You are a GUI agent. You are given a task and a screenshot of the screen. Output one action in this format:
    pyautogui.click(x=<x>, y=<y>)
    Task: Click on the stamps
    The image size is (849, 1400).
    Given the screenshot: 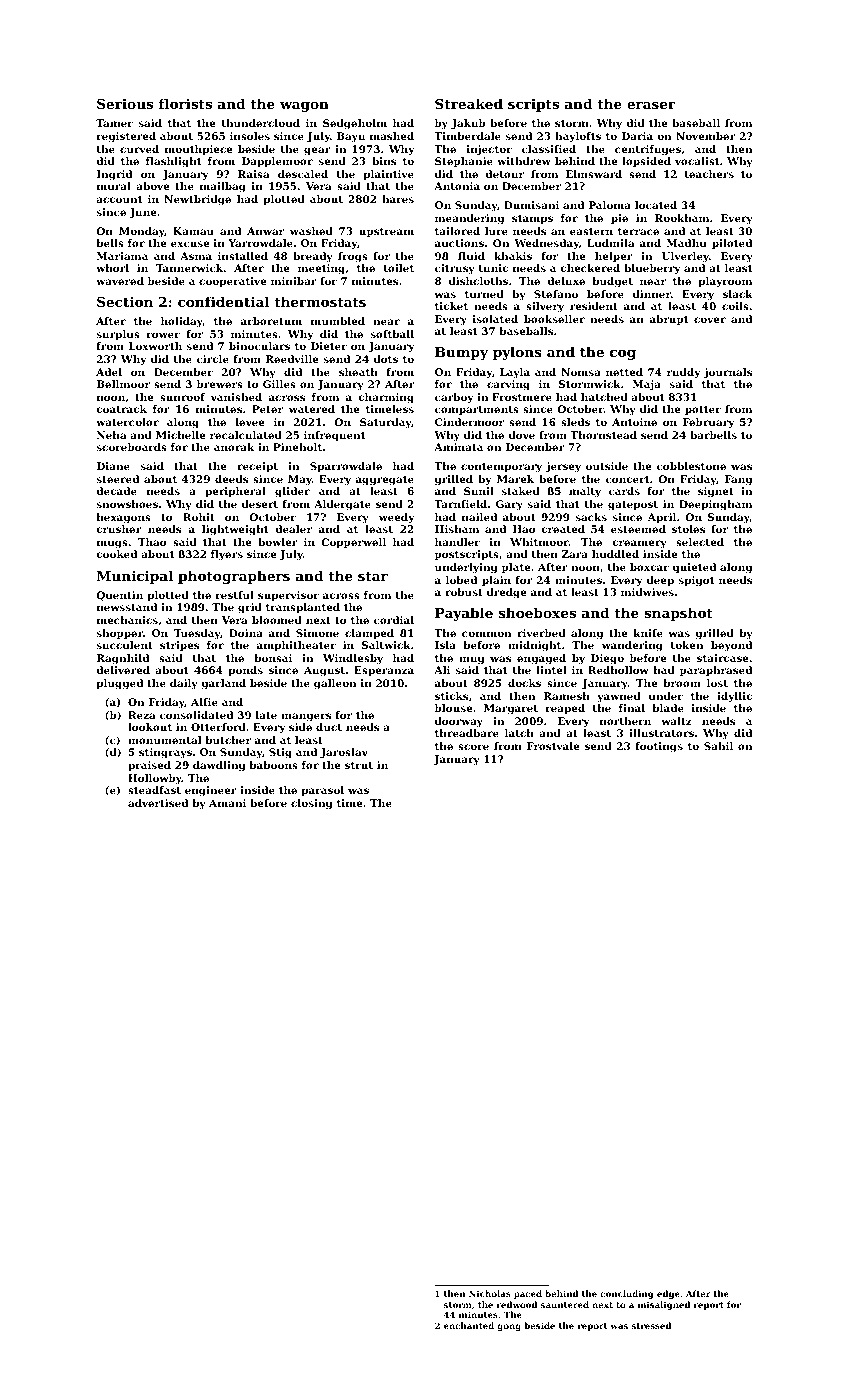 What is the action you would take?
    pyautogui.click(x=532, y=219)
